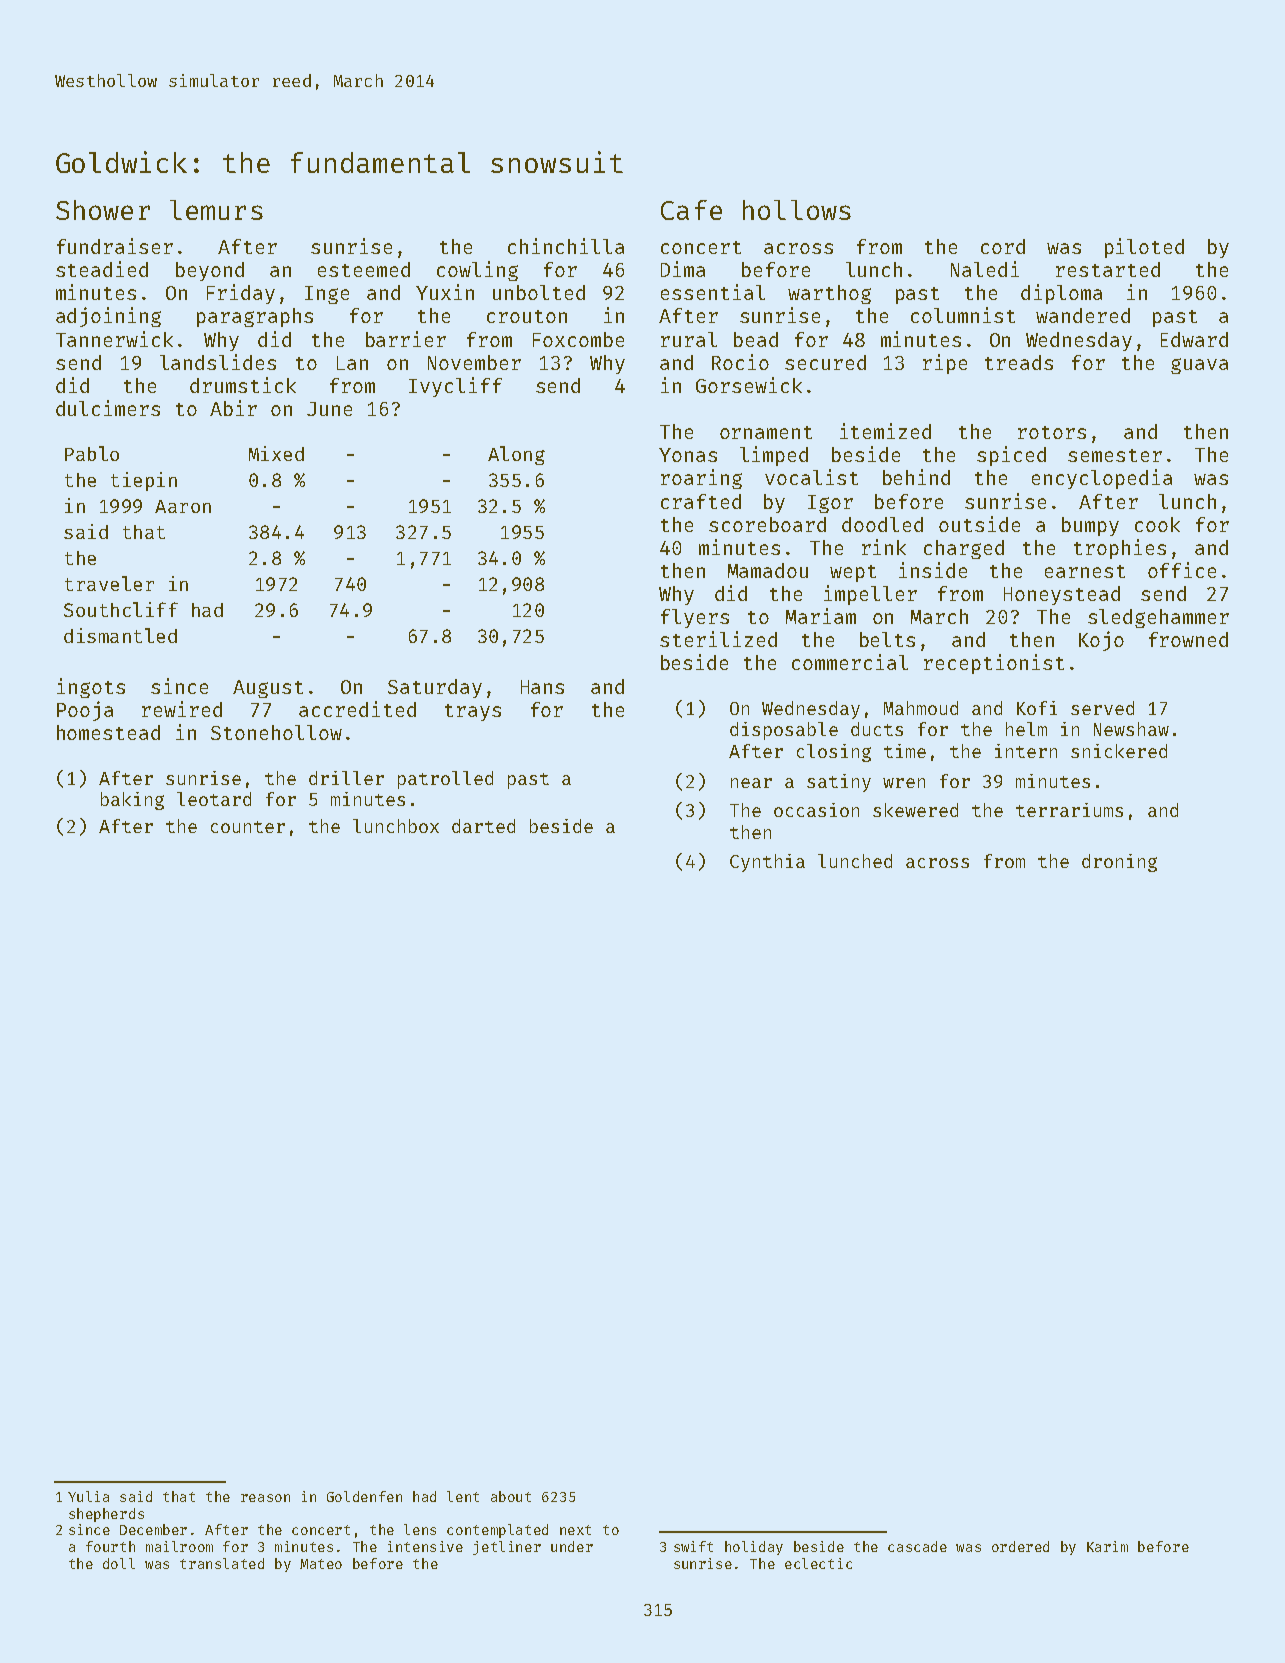 The image size is (1285, 1663). What do you see at coordinates (1119, 863) in the page?
I see `droning` at bounding box center [1119, 863].
